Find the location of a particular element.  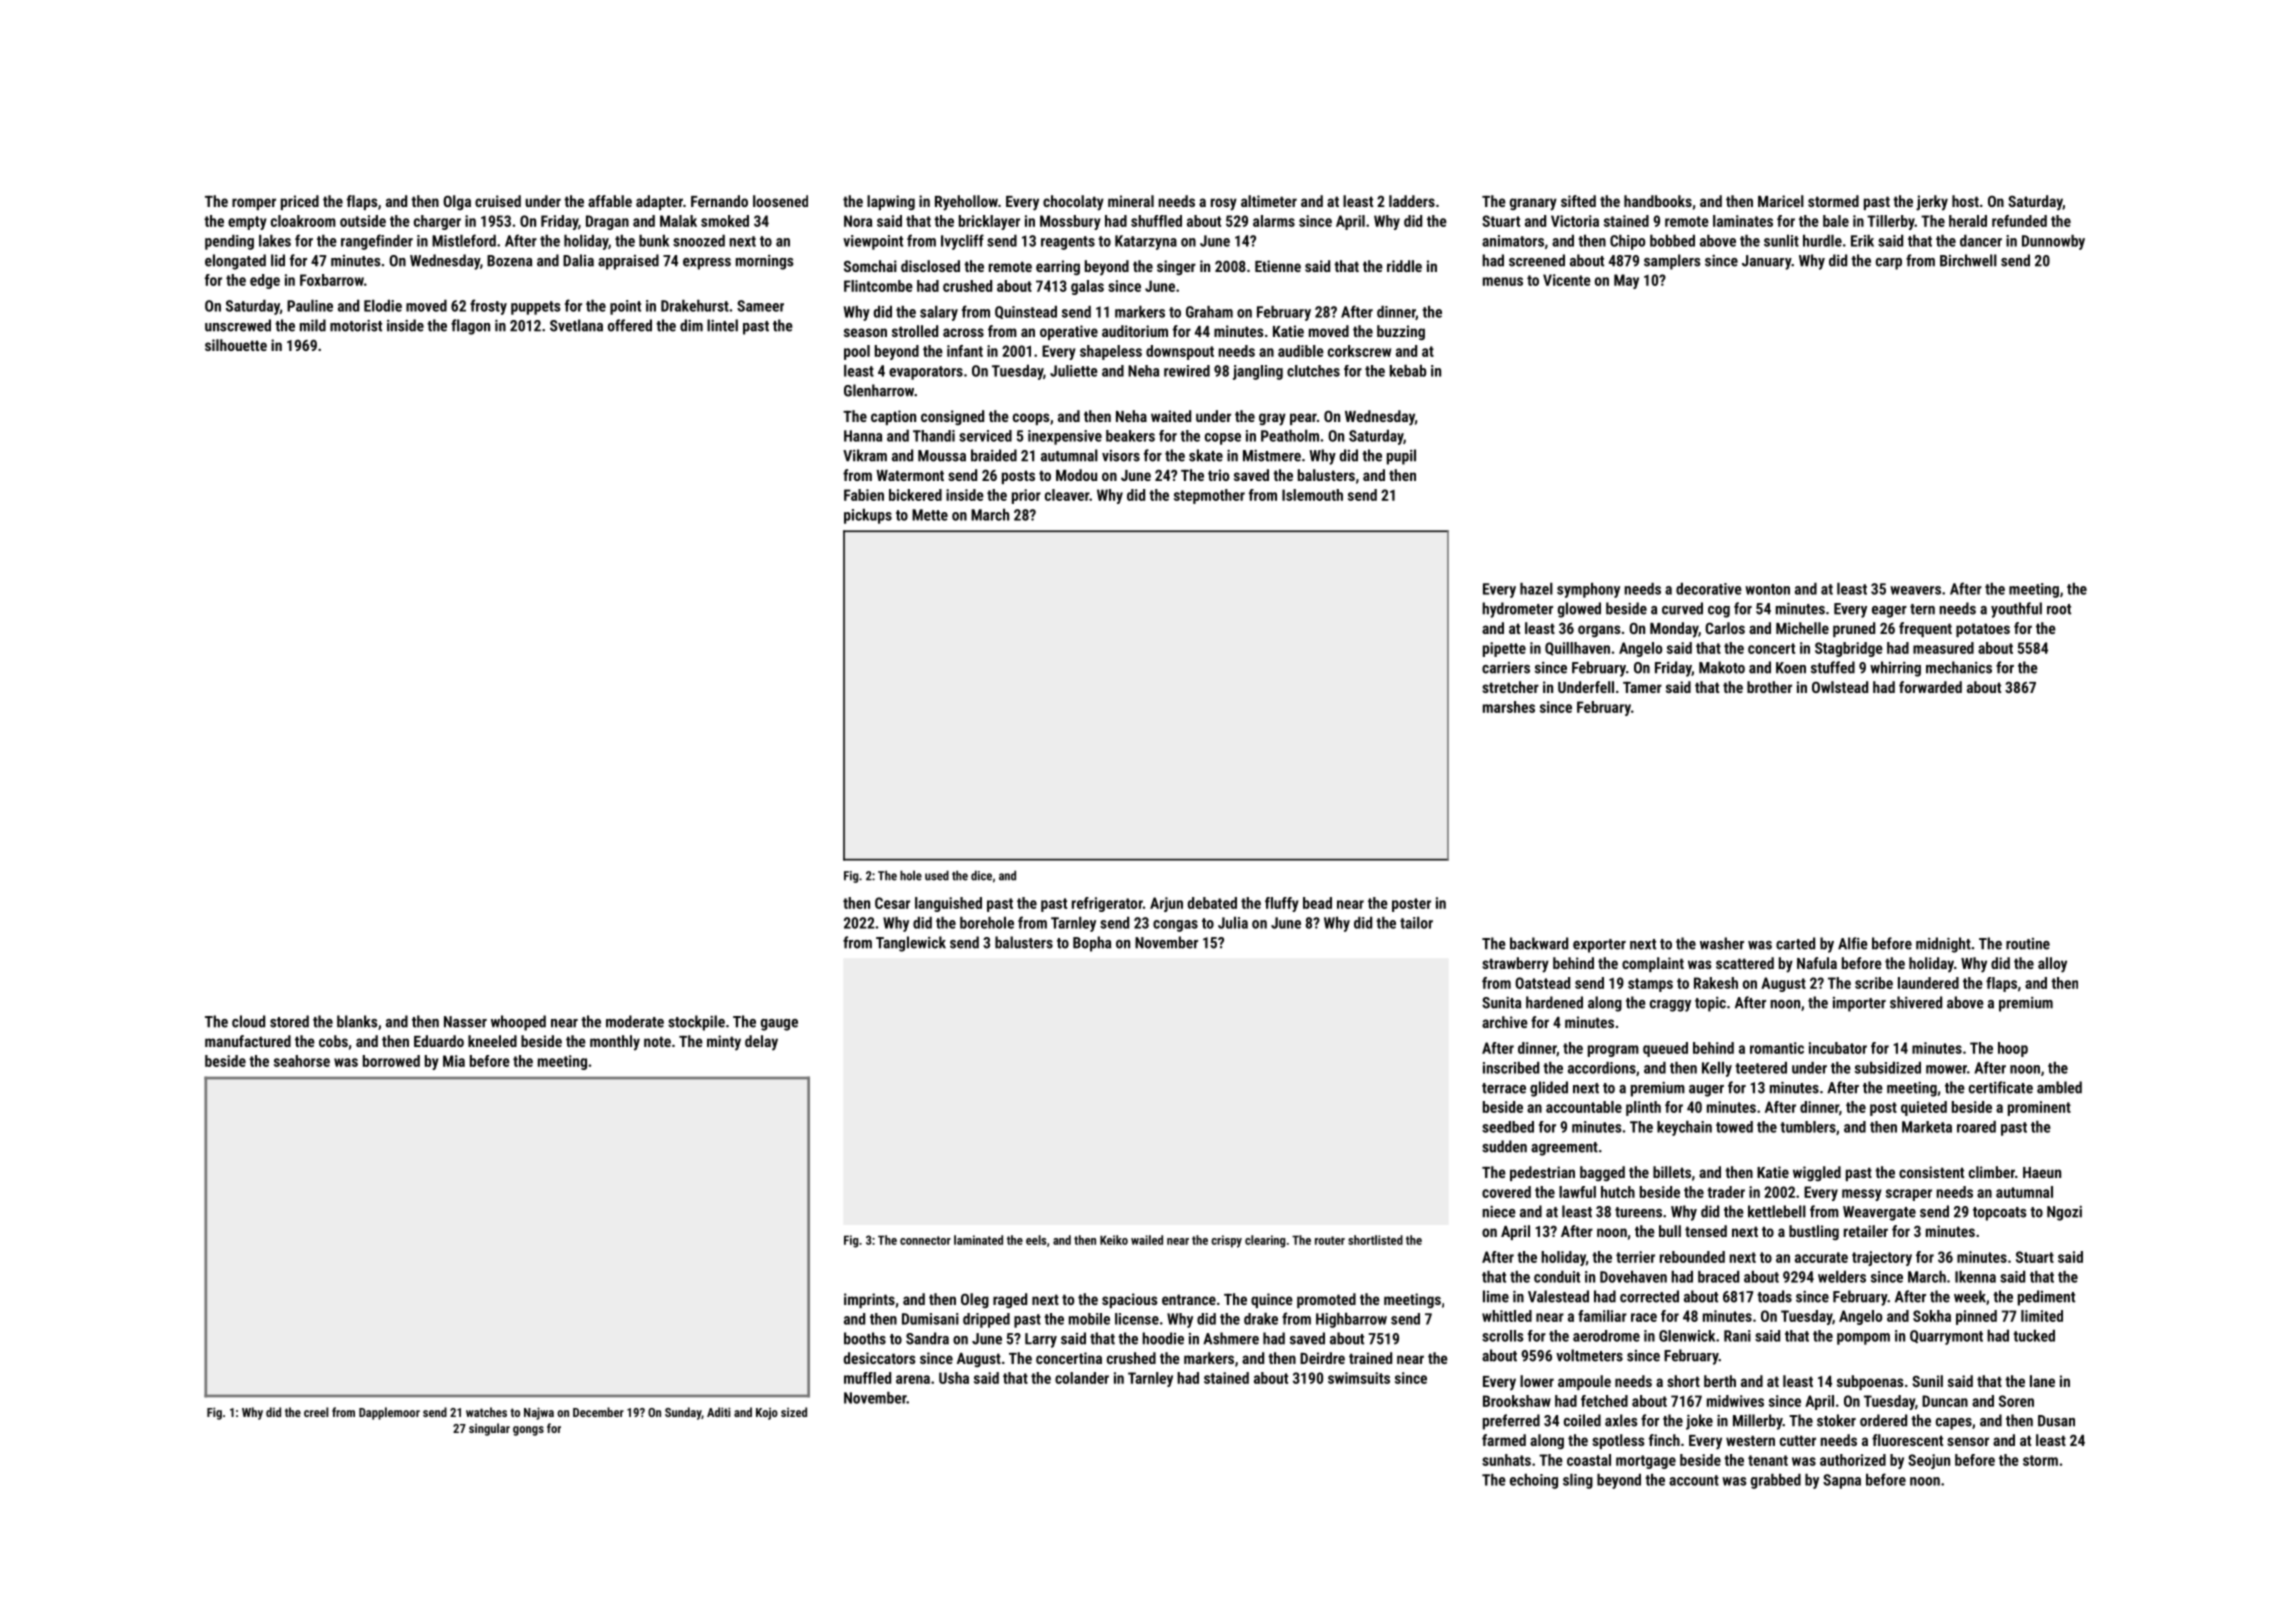

lower is located at coordinates (1537, 1381).
